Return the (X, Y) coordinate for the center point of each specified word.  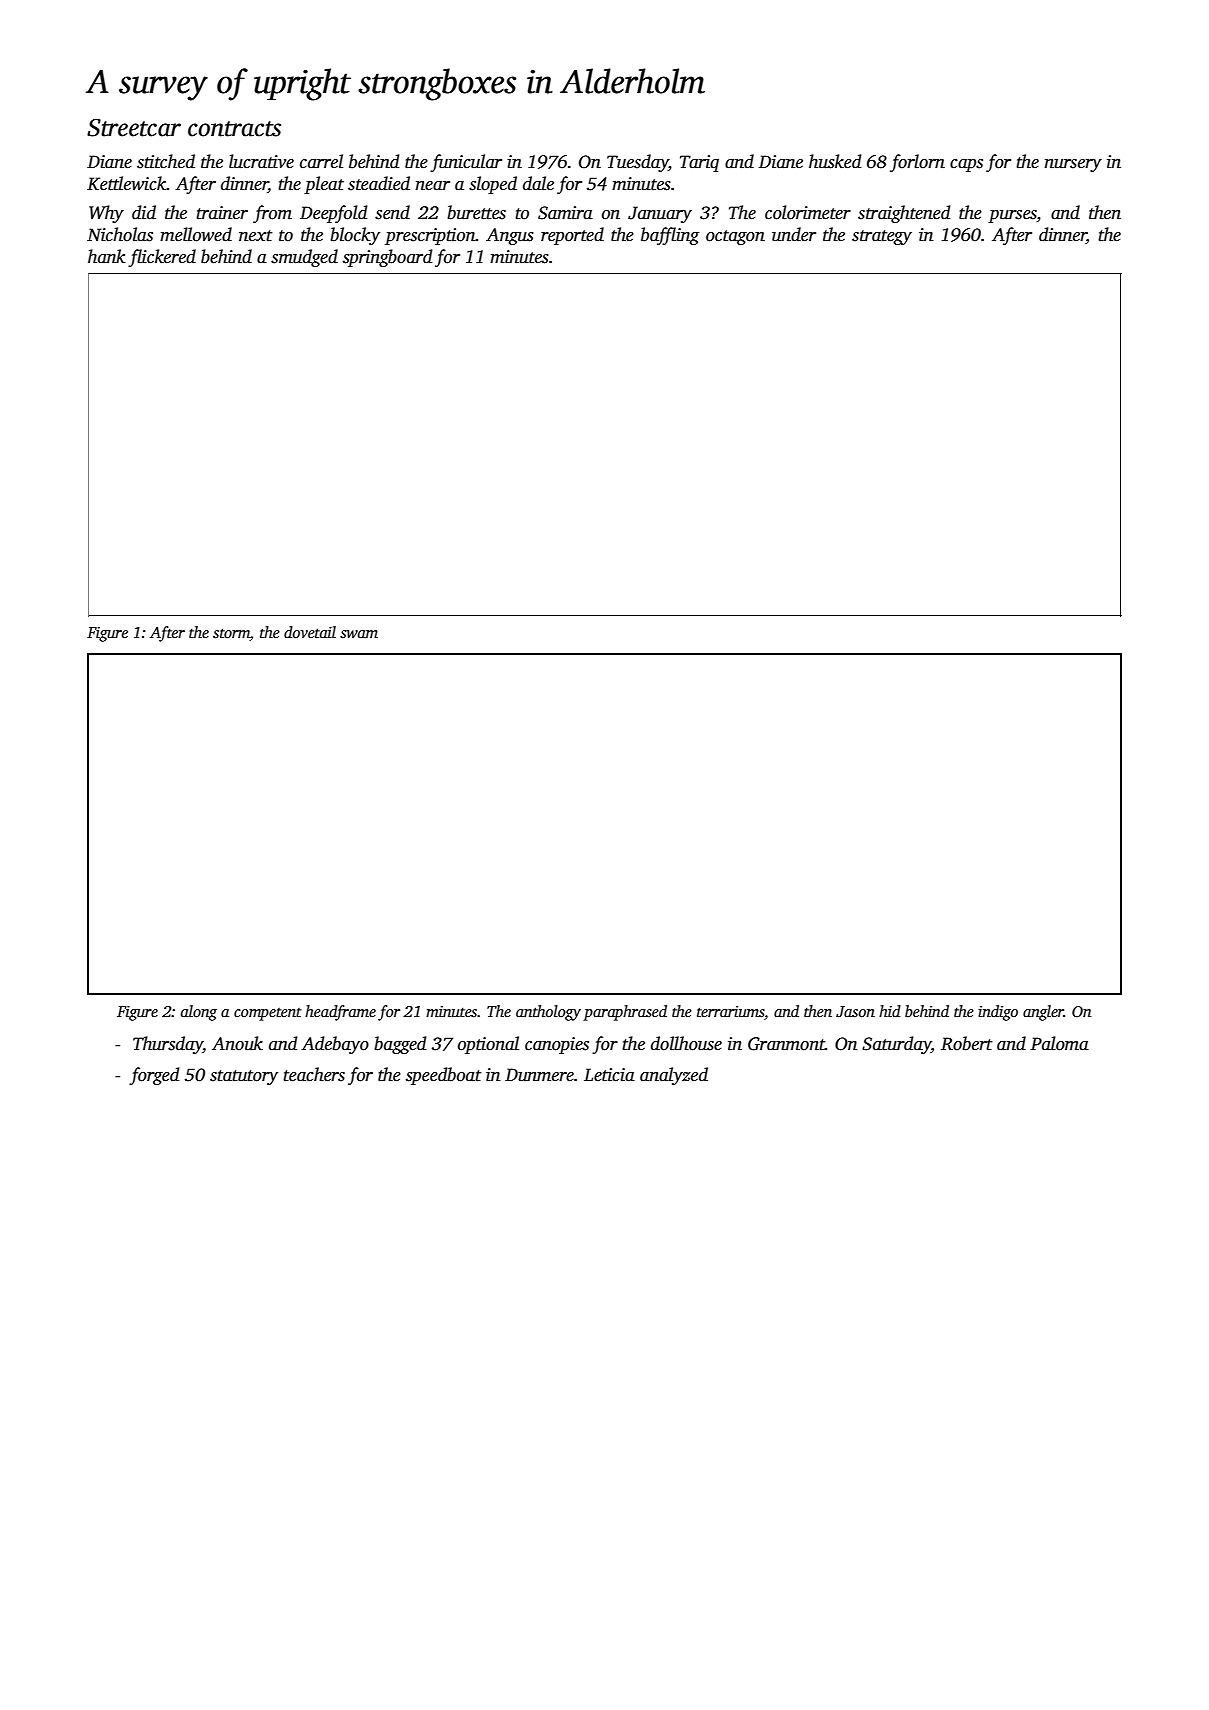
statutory (244, 1077)
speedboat (443, 1076)
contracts (234, 129)
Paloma (1059, 1043)
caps (966, 165)
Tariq (699, 163)
